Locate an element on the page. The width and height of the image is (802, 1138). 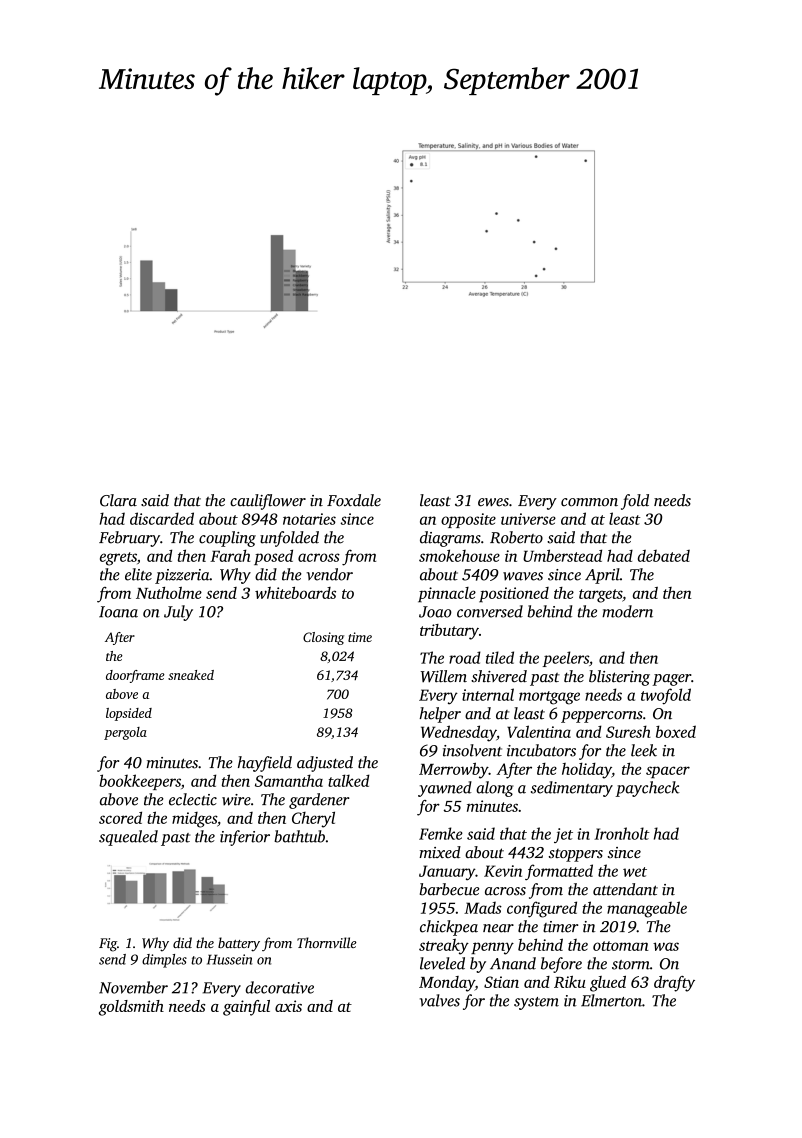
elite is located at coordinates (138, 574).
